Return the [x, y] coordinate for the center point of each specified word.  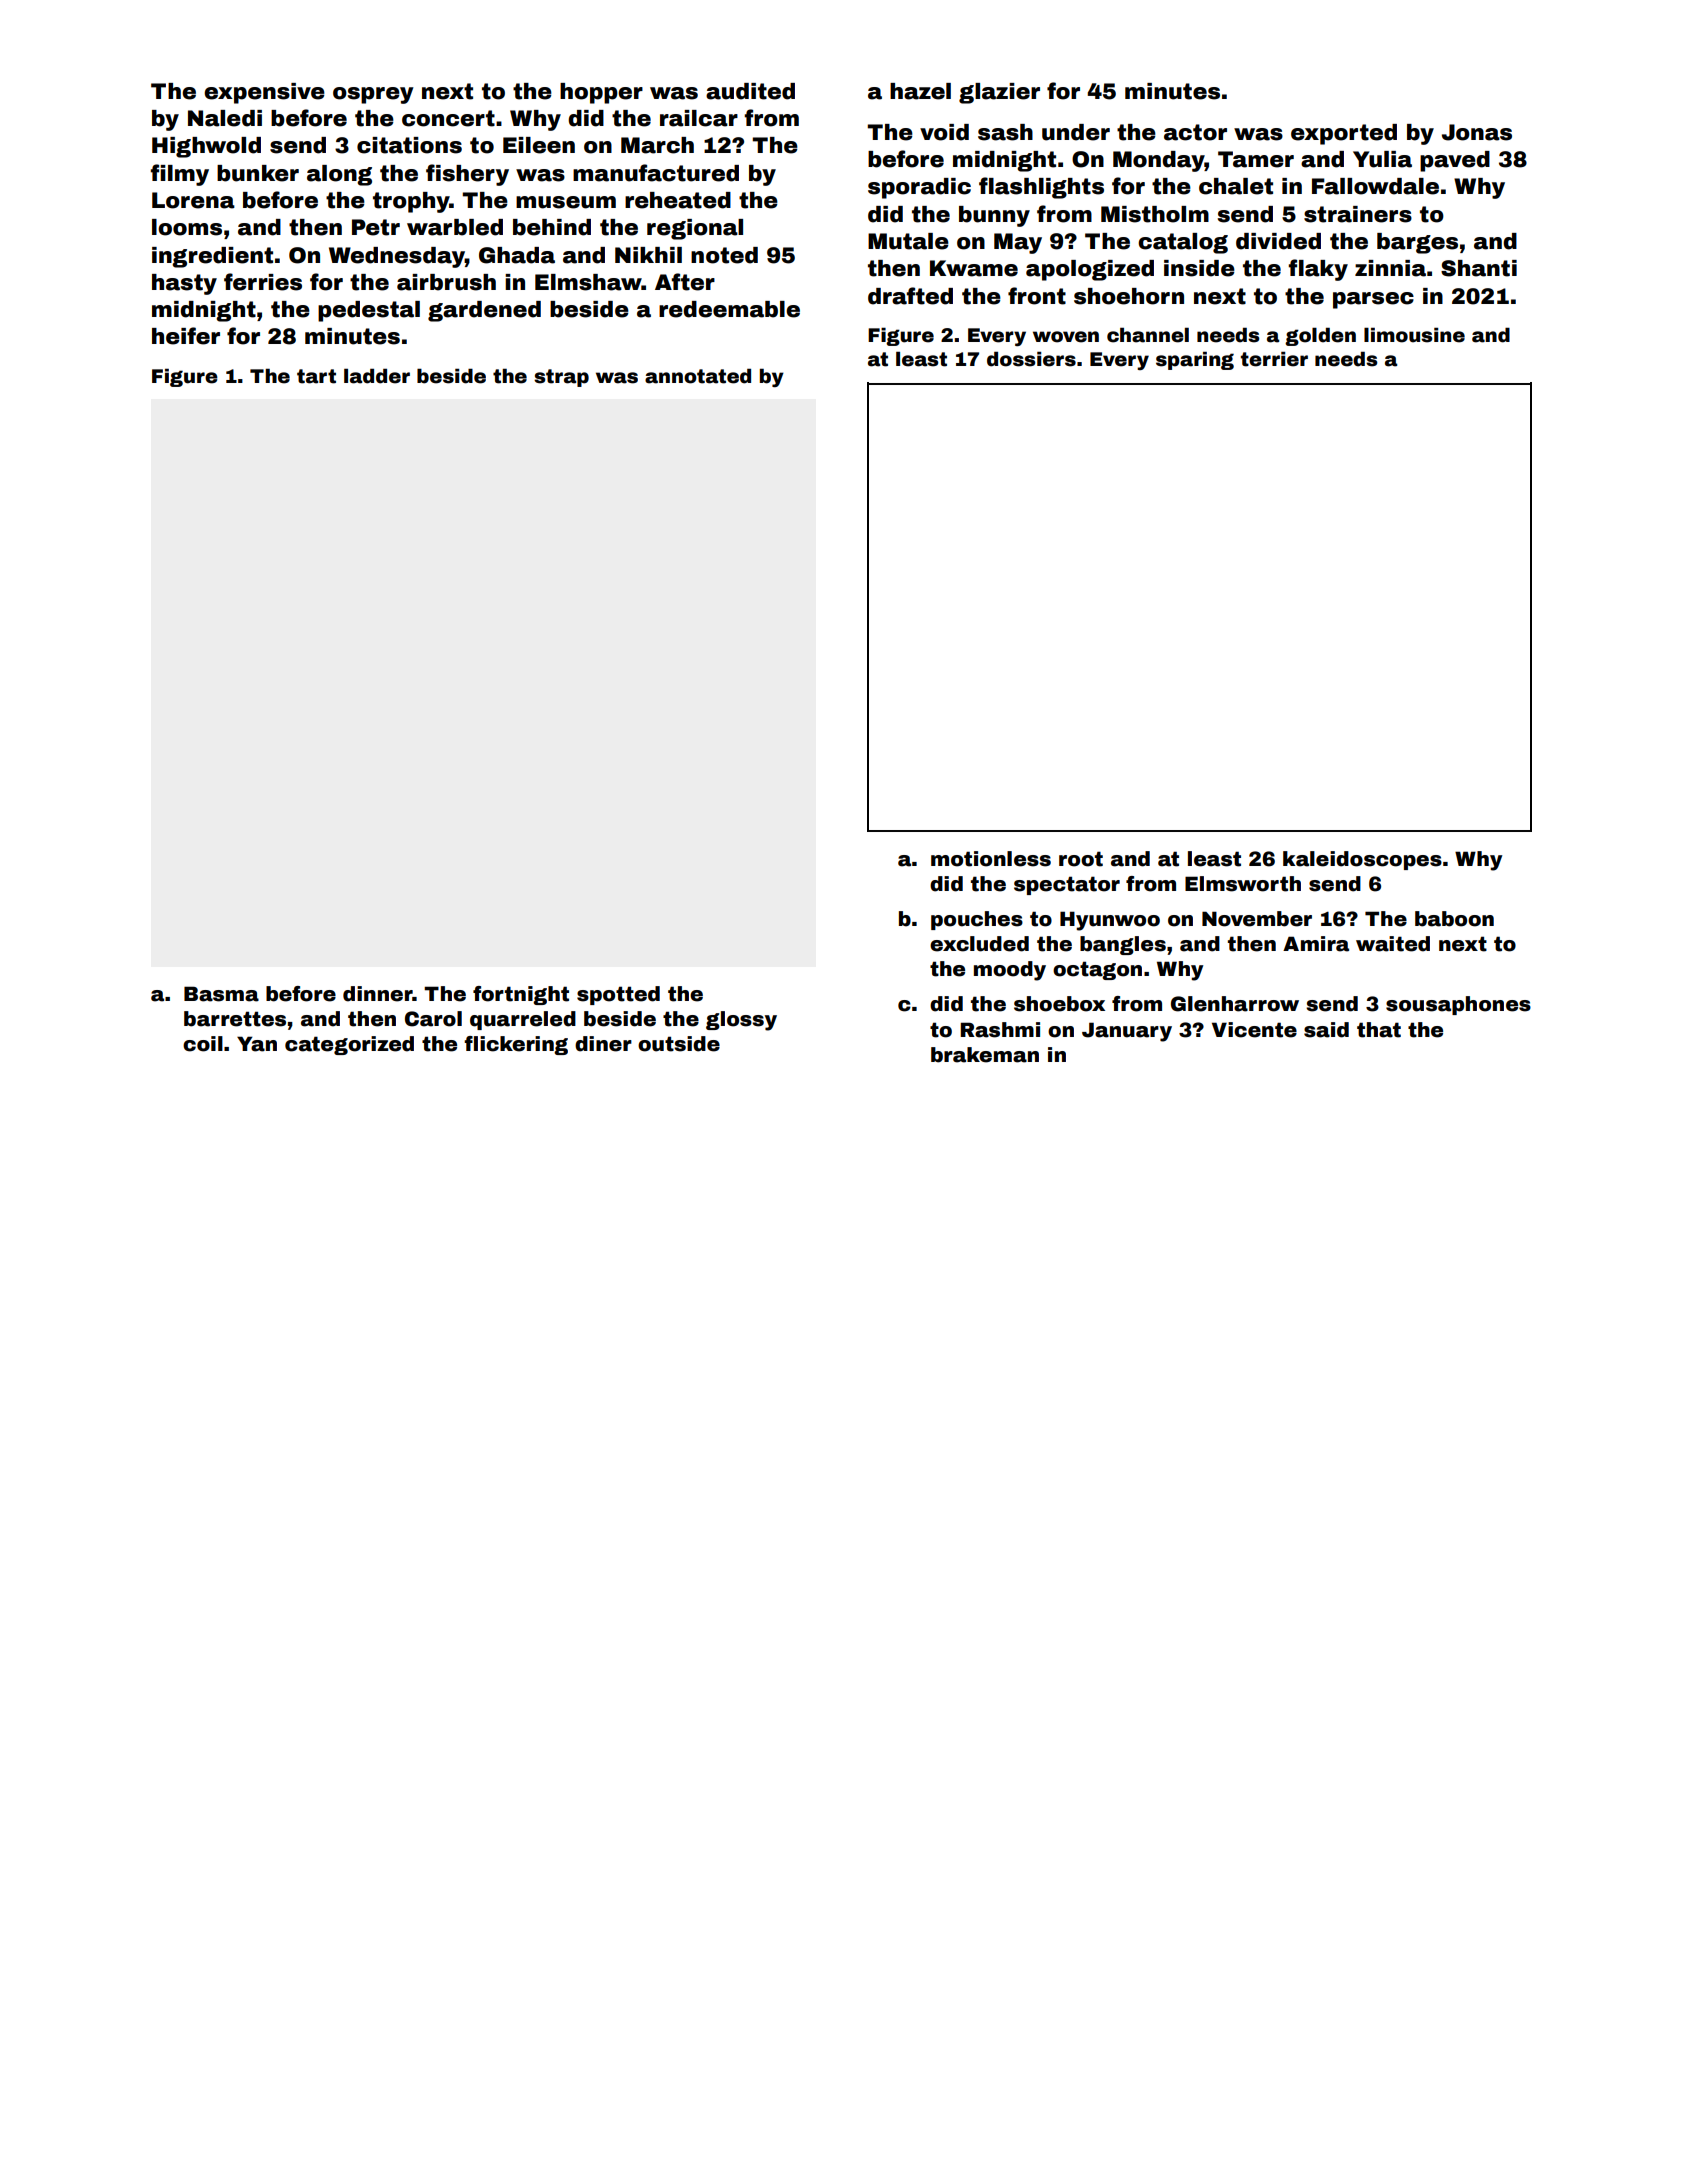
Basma [221, 994]
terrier [1274, 359]
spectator [1067, 885]
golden [1320, 336]
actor [1195, 132]
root [1081, 859]
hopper [601, 93]
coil [203, 1044]
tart [316, 376]
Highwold [206, 147]
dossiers [1031, 359]
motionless [991, 859]
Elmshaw [588, 282]
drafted [910, 296]
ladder [377, 376]
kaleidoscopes [1362, 860]
